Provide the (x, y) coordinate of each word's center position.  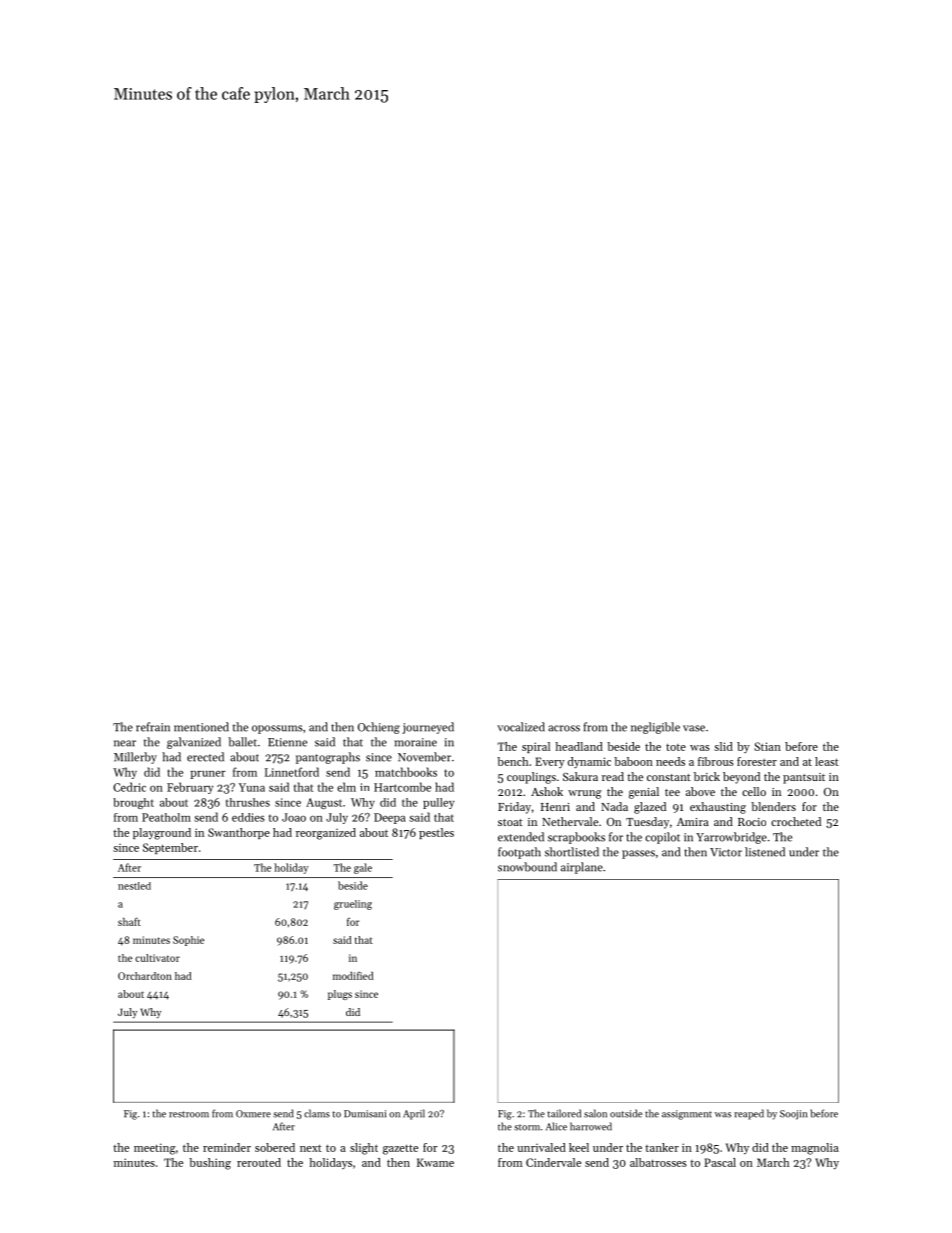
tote (676, 747)
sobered (275, 1147)
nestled (134, 886)
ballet (242, 742)
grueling (353, 905)
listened (765, 852)
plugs (340, 995)
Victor (726, 852)
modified (353, 976)
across (564, 728)
